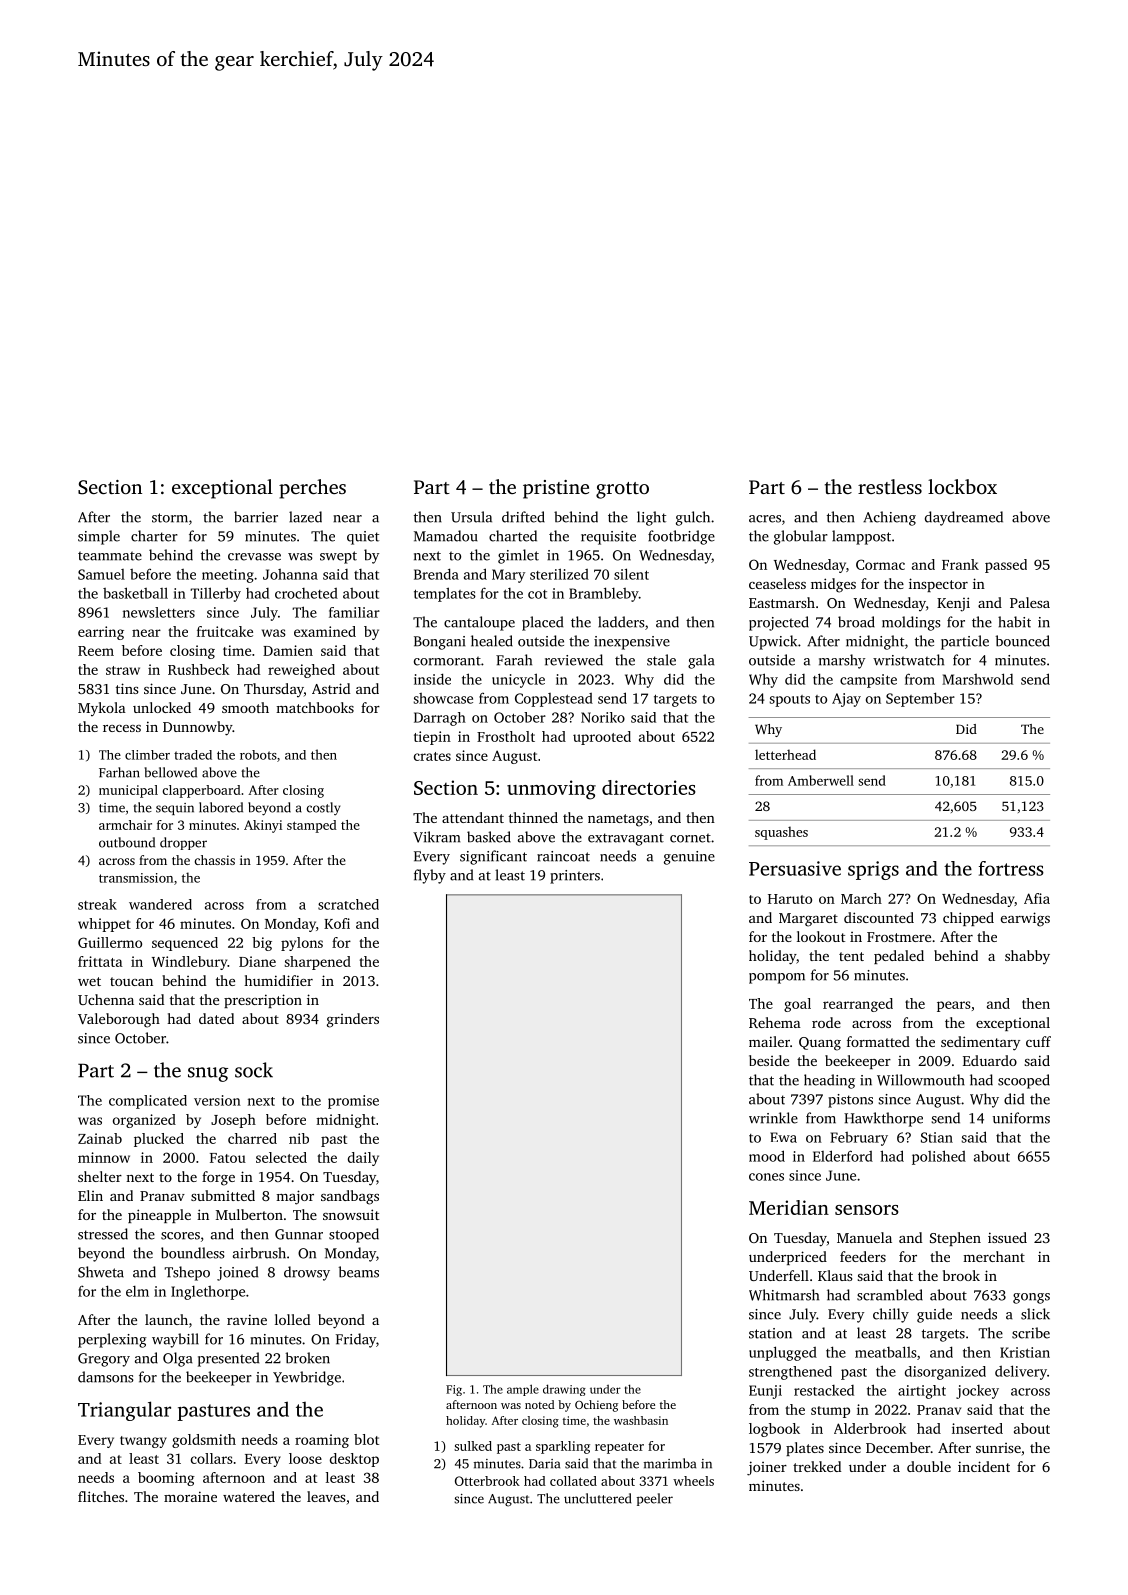  What do you see at coordinates (790, 899) in the screenshot?
I see `Haruto` at bounding box center [790, 899].
